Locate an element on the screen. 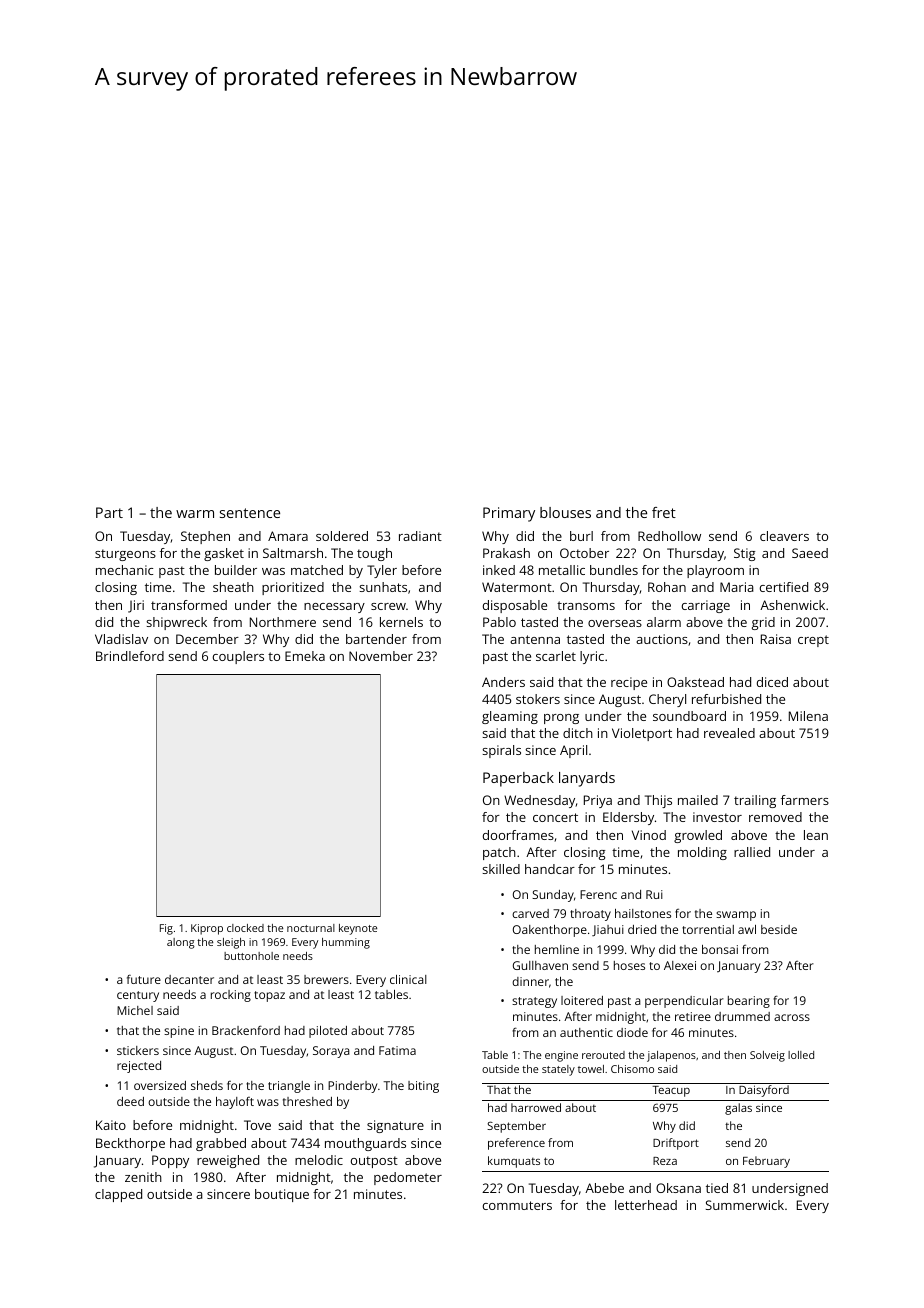 The height and width of the screenshot is (1308, 924). cleavers is located at coordinates (784, 536).
